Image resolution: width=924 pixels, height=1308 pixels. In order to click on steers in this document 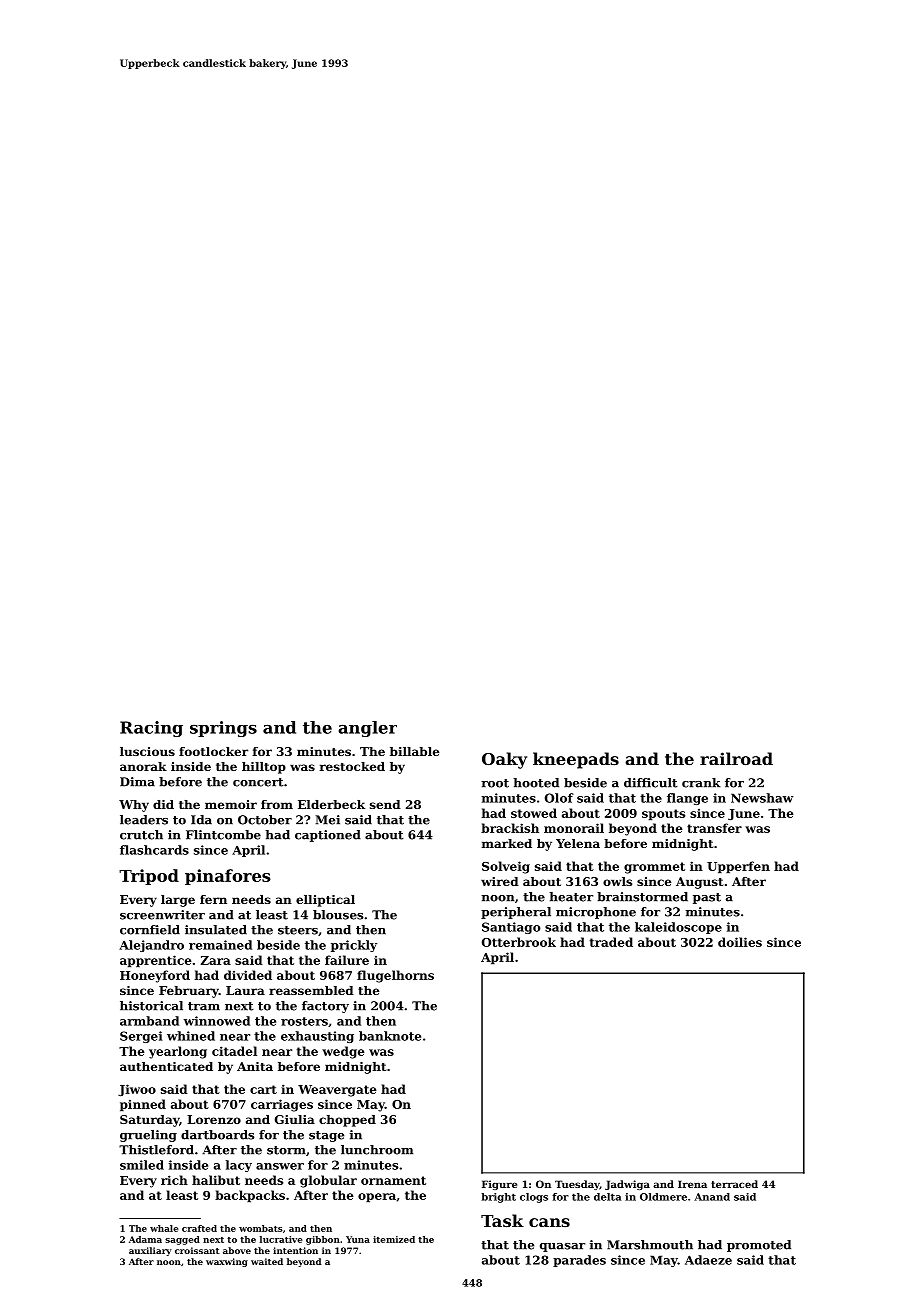, I will do `click(298, 930)`.
